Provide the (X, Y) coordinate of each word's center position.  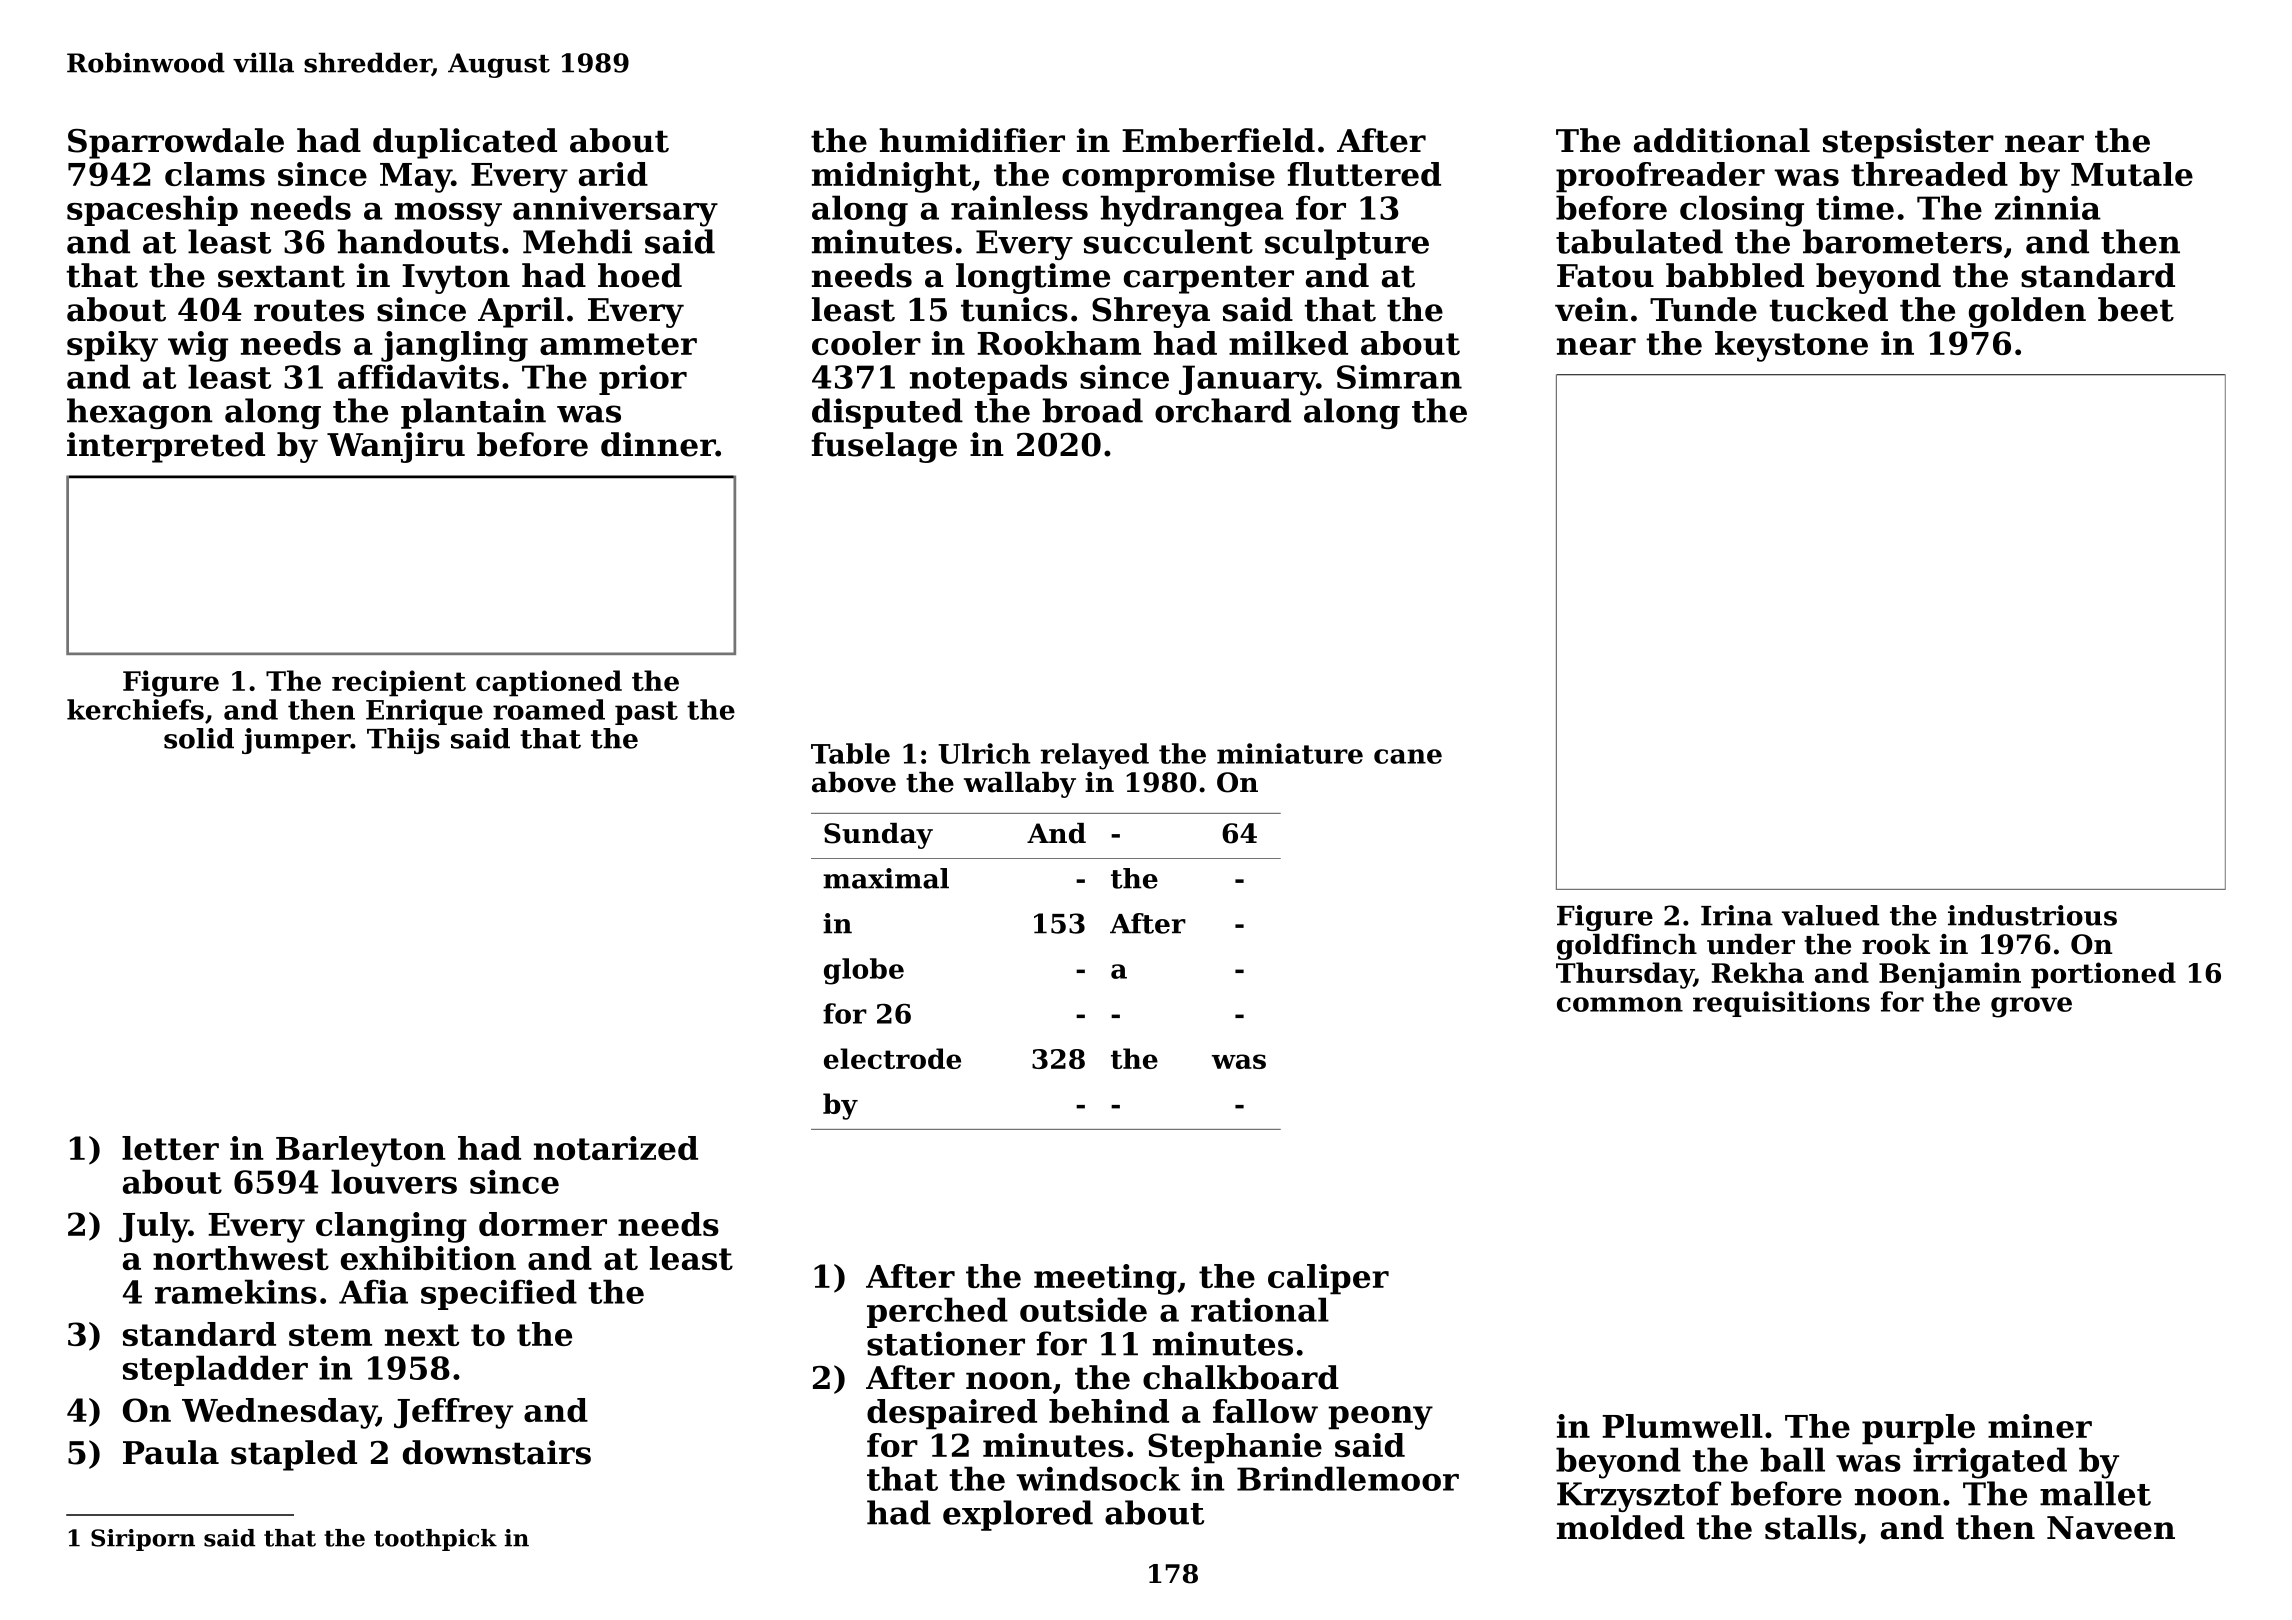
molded (1621, 1527)
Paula (171, 1452)
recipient (399, 683)
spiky (112, 346)
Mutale (2132, 174)
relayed (1095, 756)
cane (1408, 756)
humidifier (972, 140)
